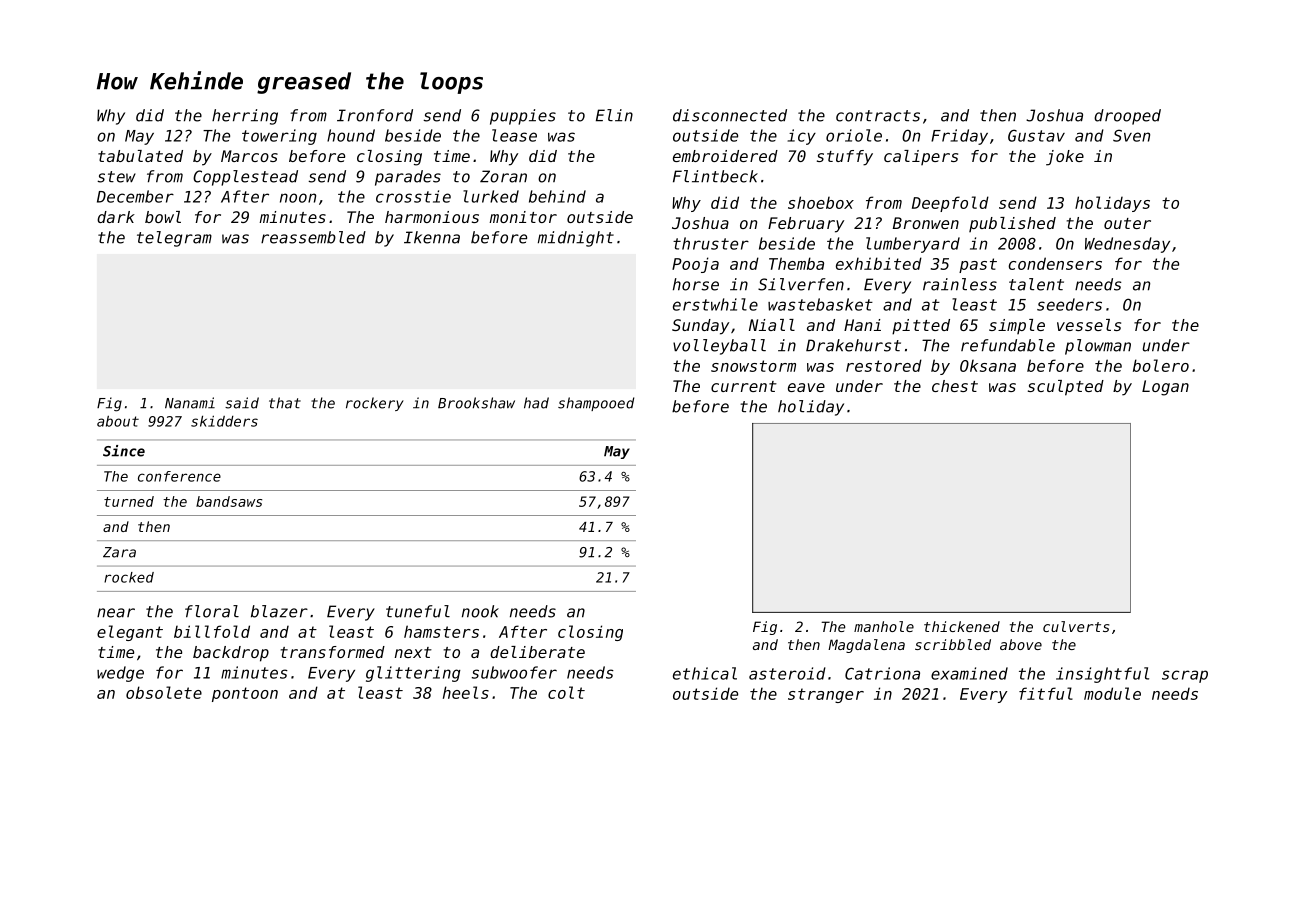  What do you see at coordinates (960, 284) in the screenshot?
I see `rainless` at bounding box center [960, 284].
